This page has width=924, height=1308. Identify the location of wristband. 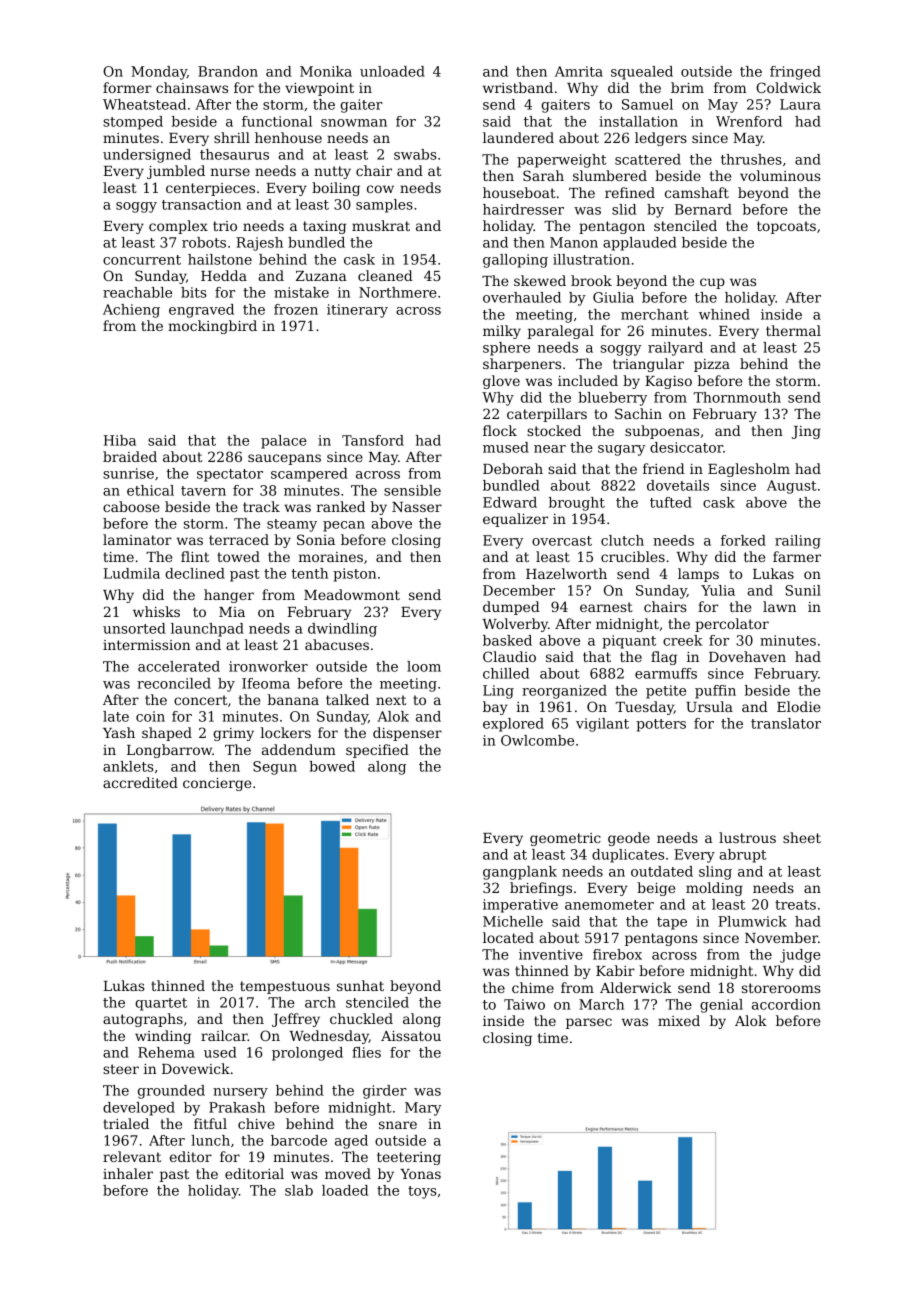
(518, 87).
